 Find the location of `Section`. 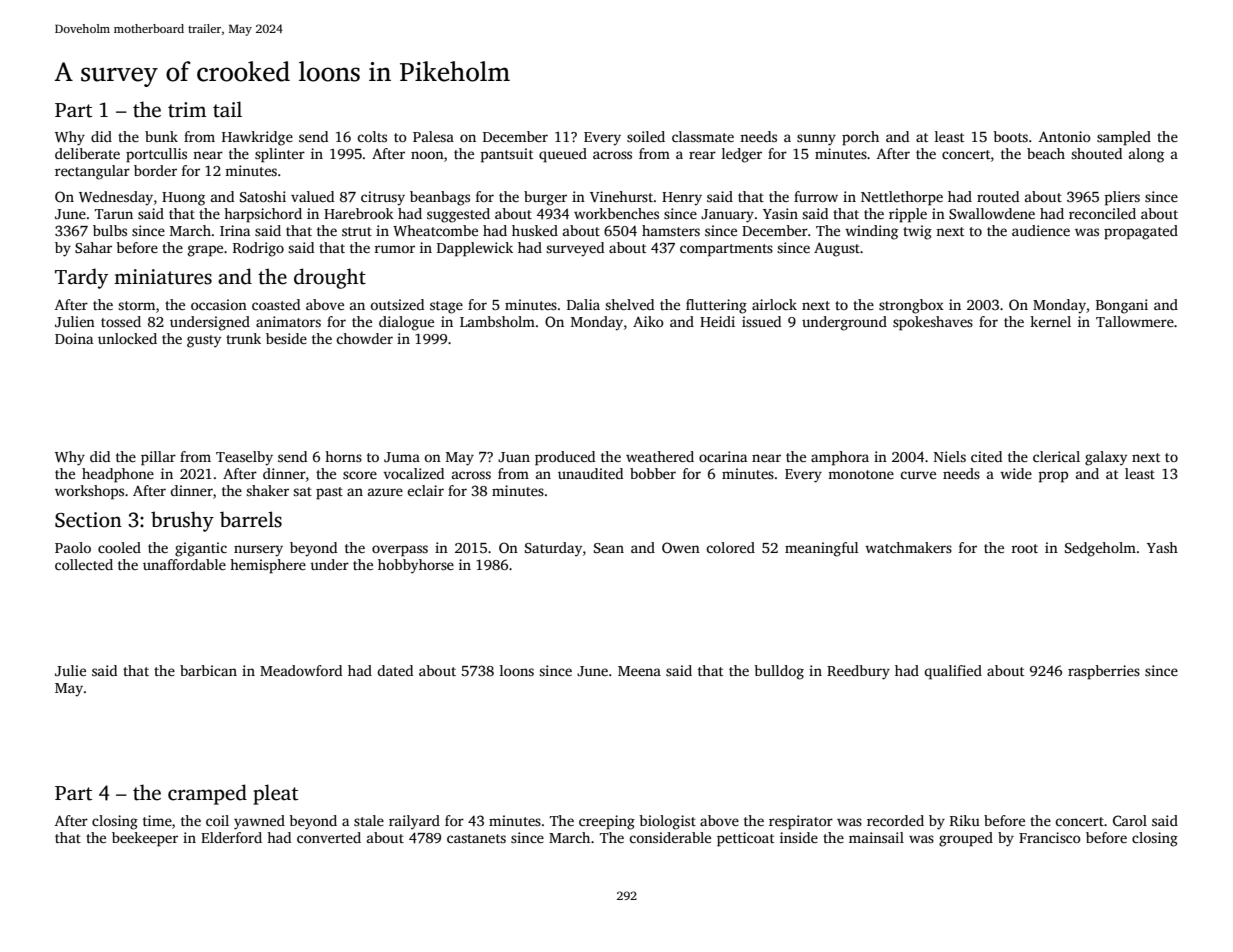

Section is located at coordinates (88, 520).
